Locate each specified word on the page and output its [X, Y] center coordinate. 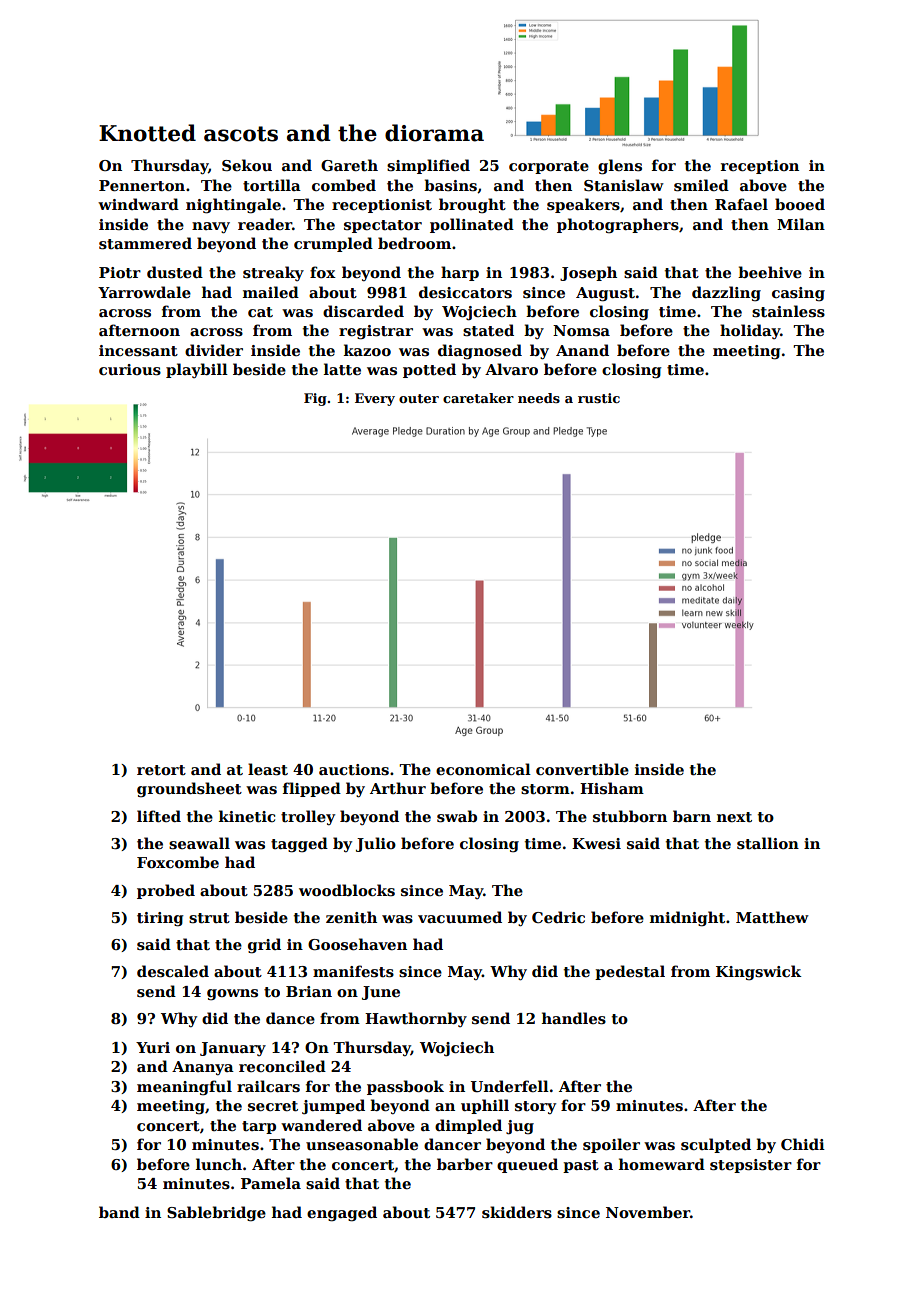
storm [545, 789]
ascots [241, 134]
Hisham [612, 788]
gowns [232, 995]
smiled [701, 185]
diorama [434, 133]
